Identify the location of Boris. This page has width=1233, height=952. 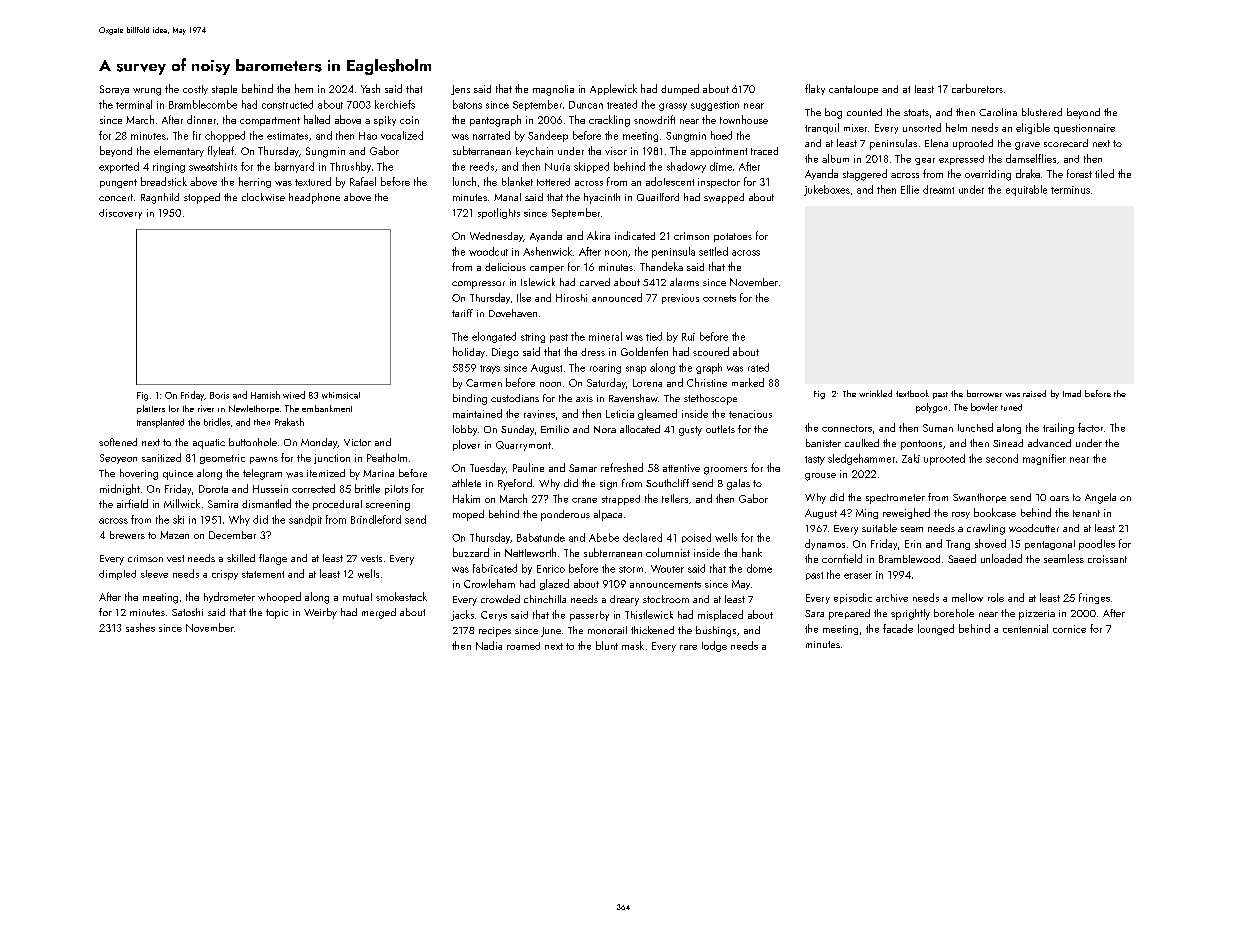
(219, 395).
